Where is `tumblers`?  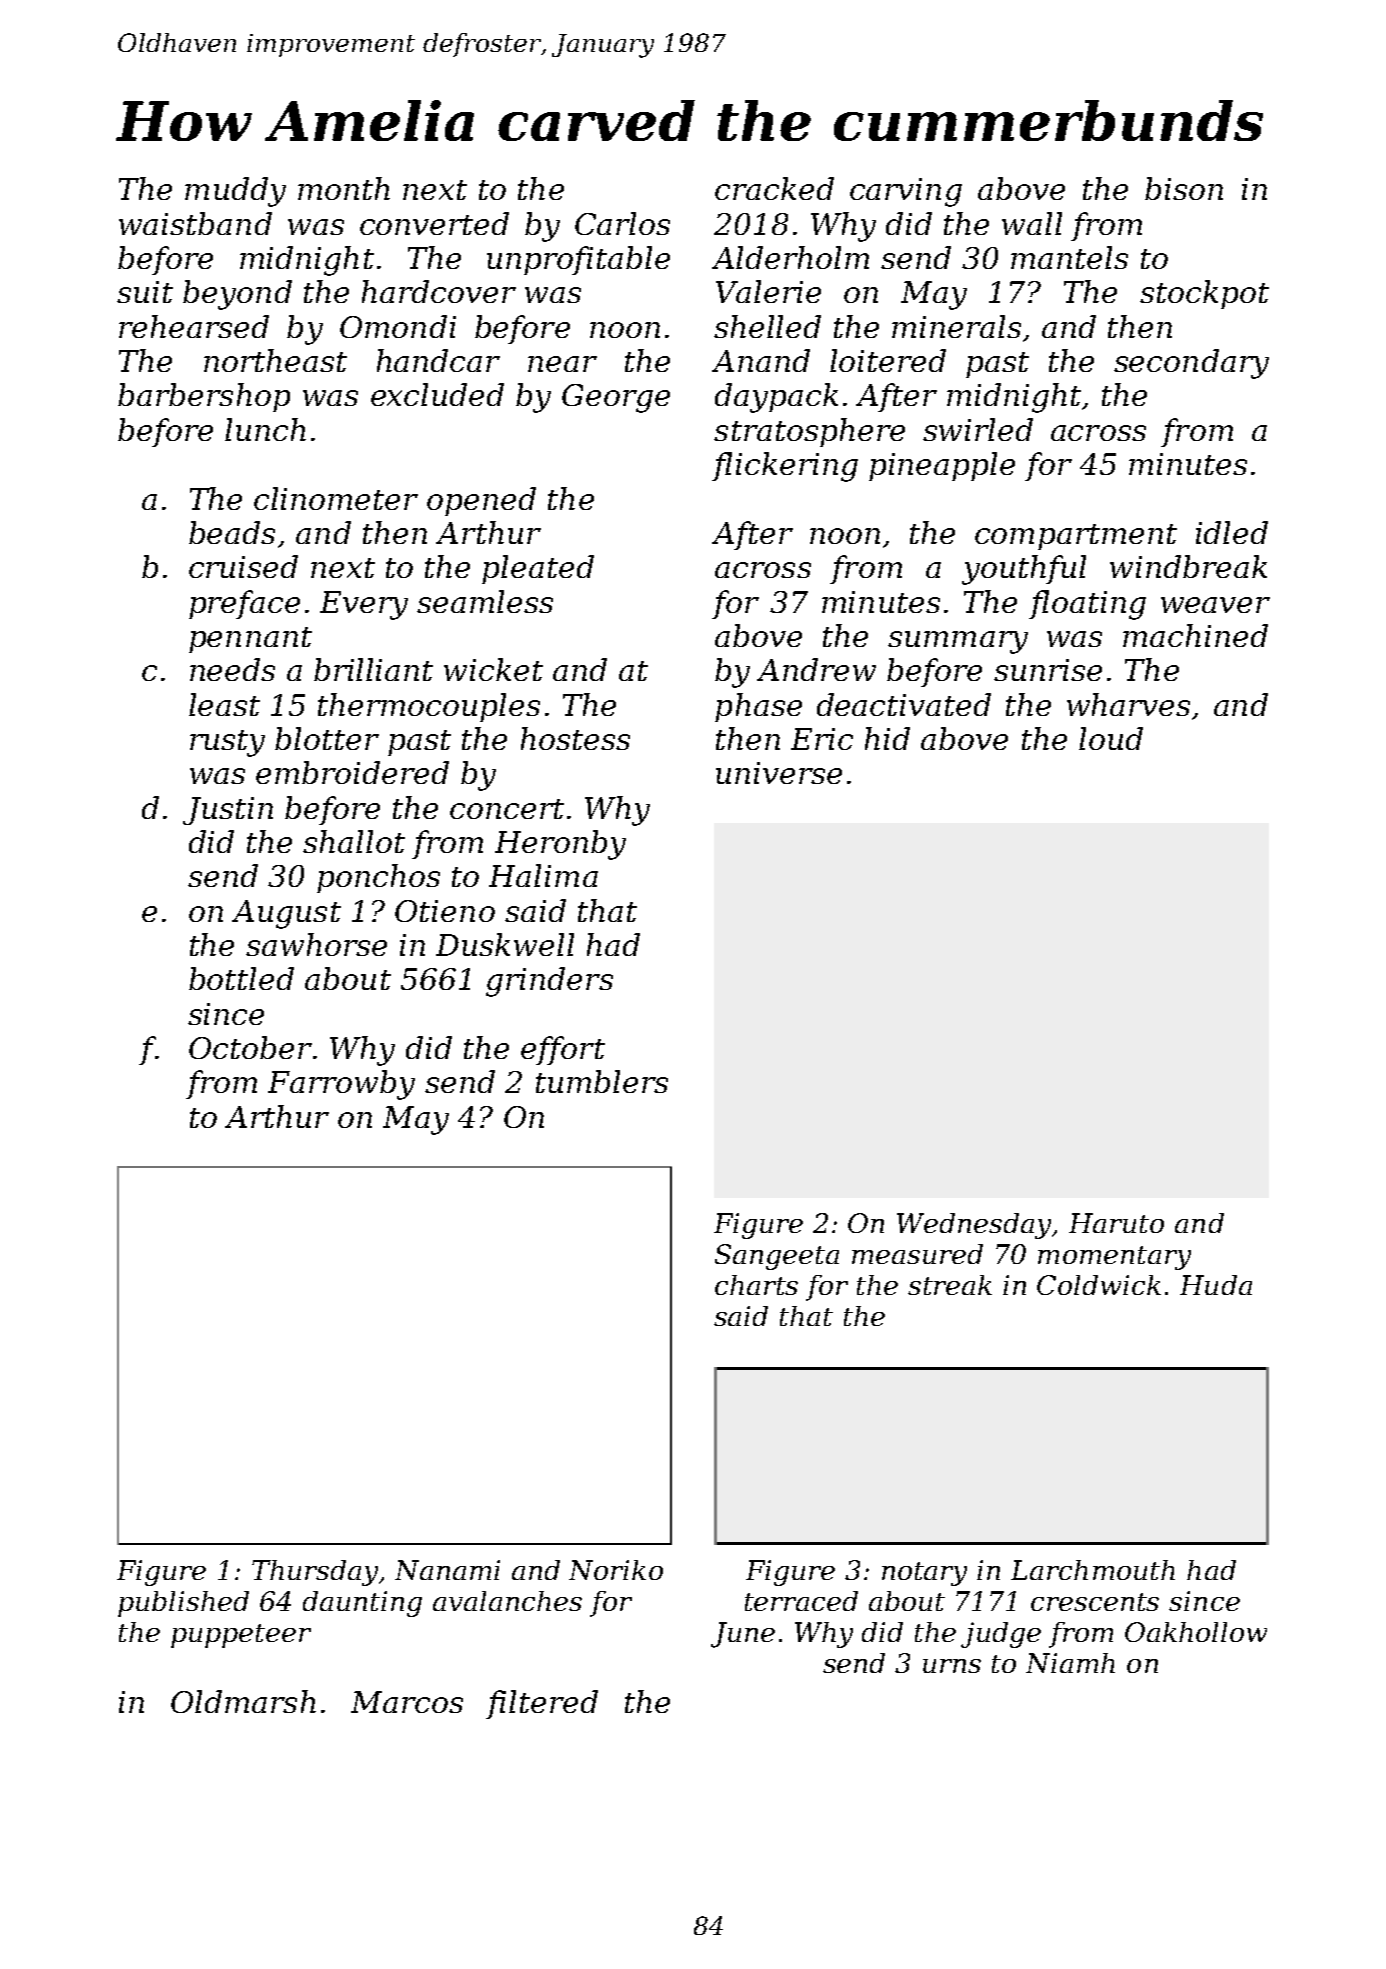
tumblers is located at coordinates (602, 1081).
